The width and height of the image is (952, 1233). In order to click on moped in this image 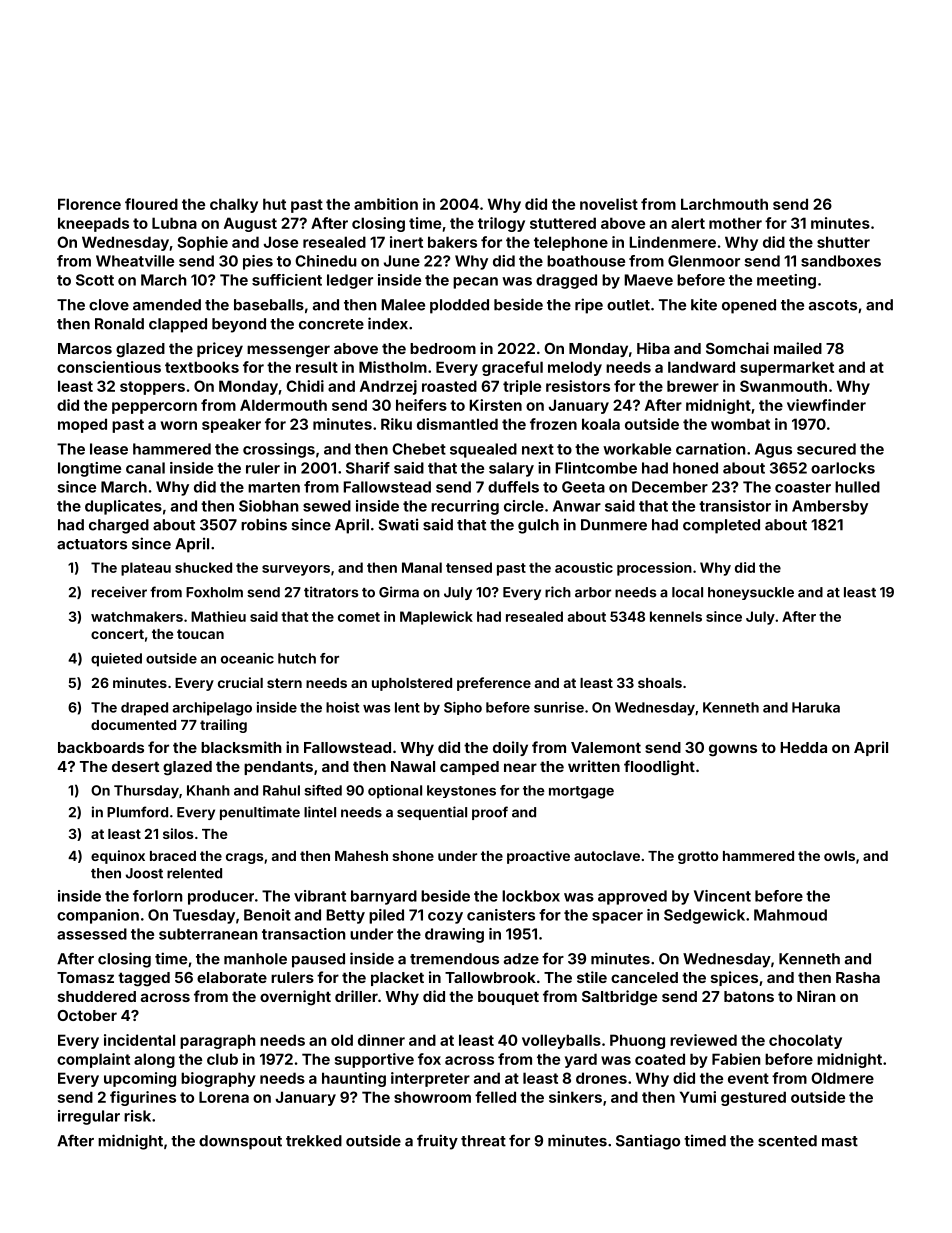, I will do `click(82, 425)`.
